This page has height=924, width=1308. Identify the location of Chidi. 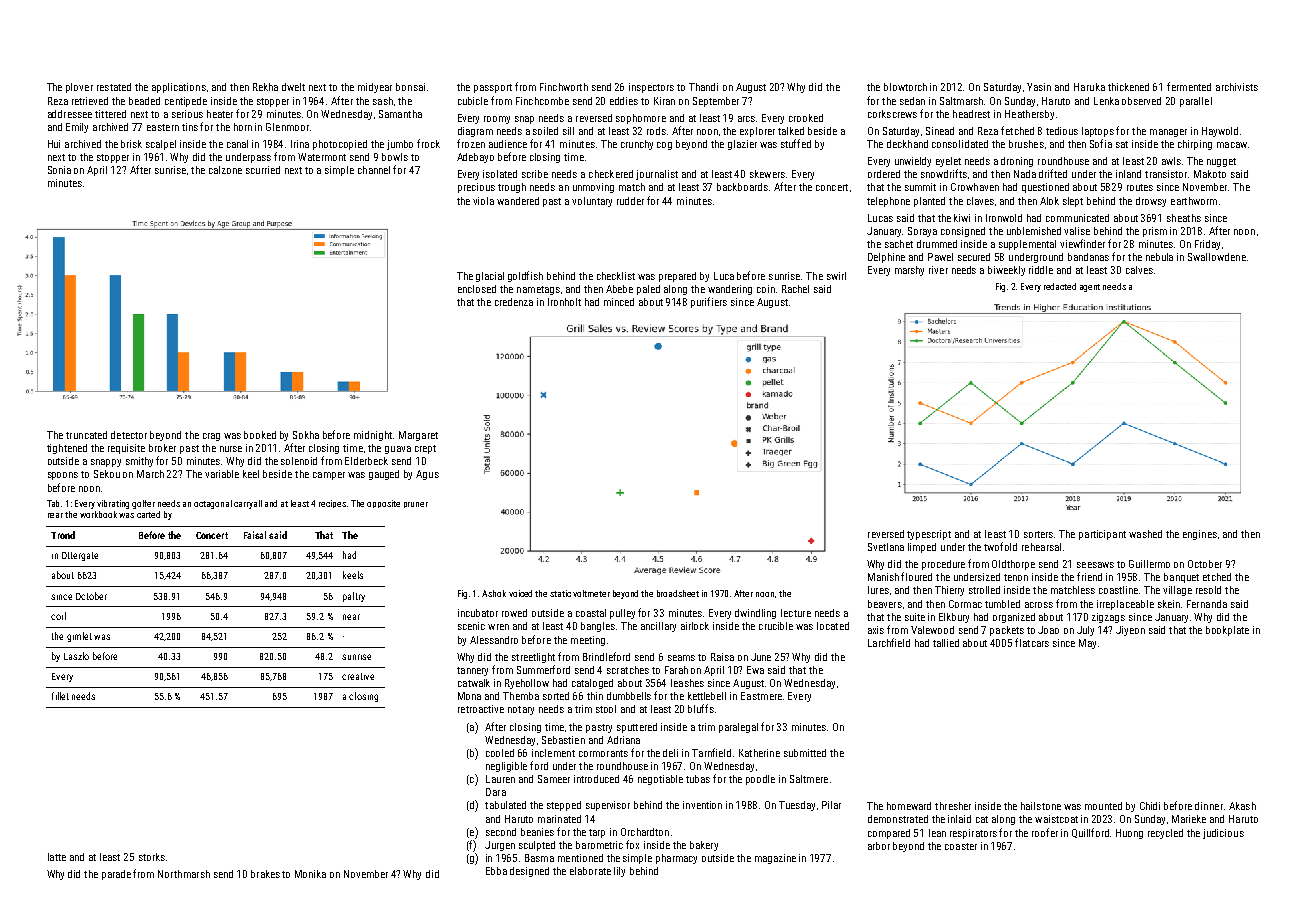
(1150, 806).
